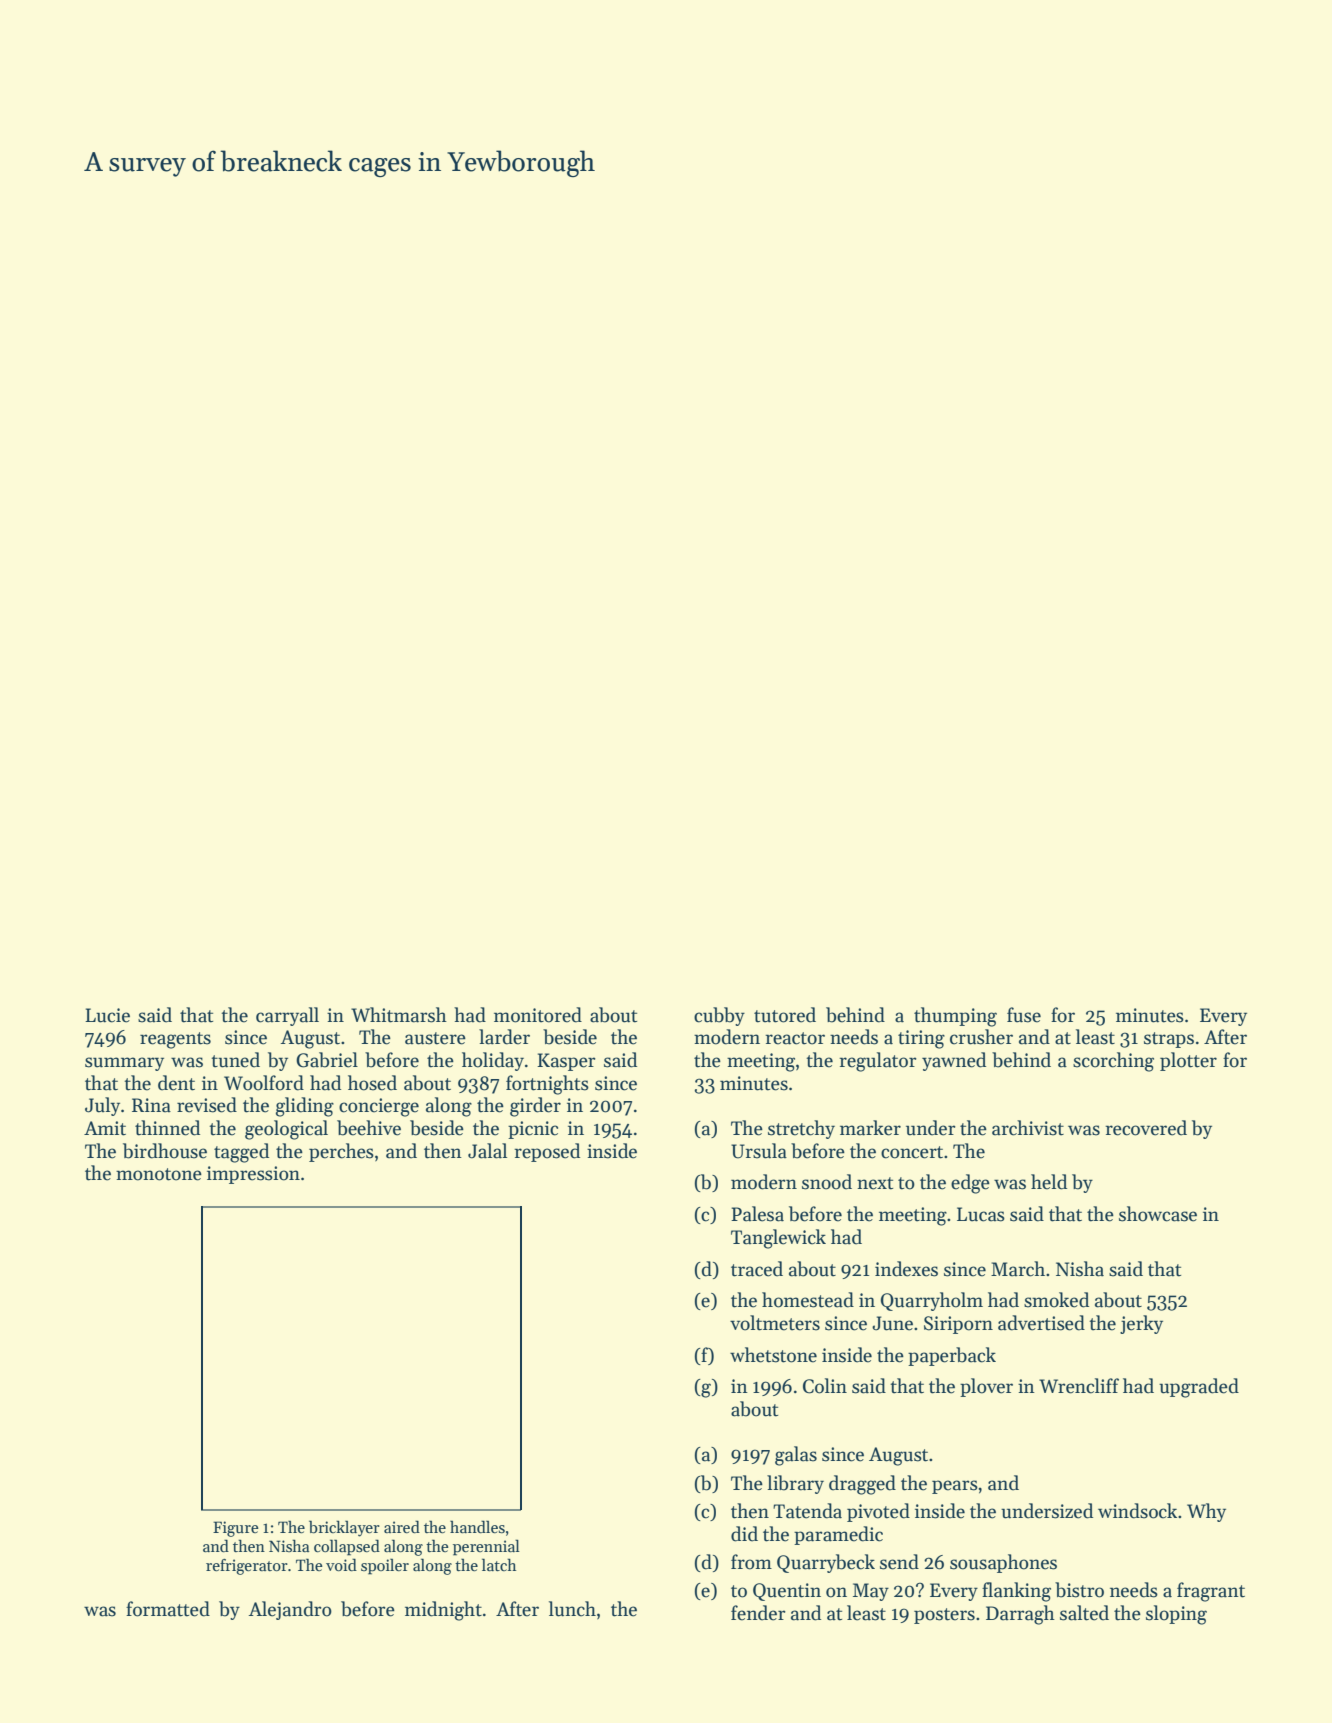 This screenshot has height=1723, width=1332. Describe the element at coordinates (785, 1015) in the screenshot. I see `tutored` at that location.
